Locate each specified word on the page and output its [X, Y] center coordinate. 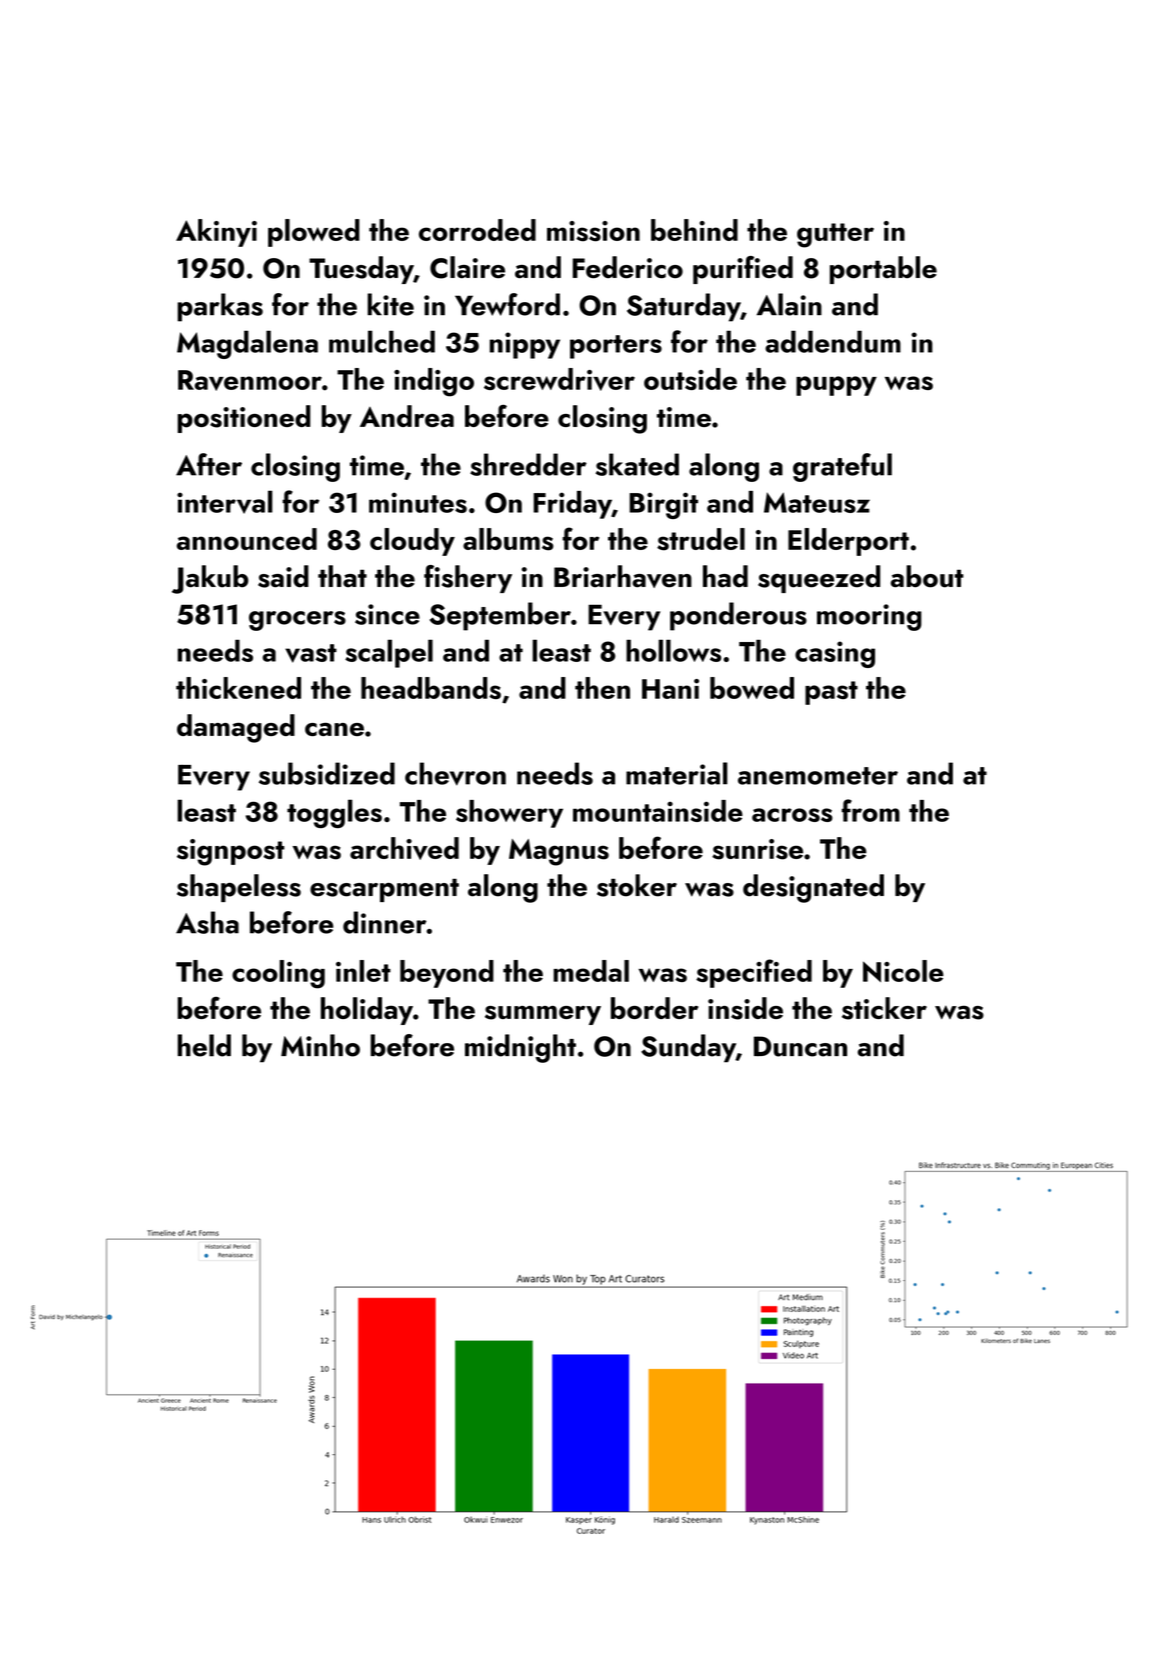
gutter [835, 235]
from [871, 810]
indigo [434, 382]
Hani [670, 689]
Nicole [903, 971]
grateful [842, 467]
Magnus [559, 852]
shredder [528, 464]
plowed [314, 233]
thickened [238, 688]
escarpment [384, 890]
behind [694, 230]
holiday [367, 1011]
